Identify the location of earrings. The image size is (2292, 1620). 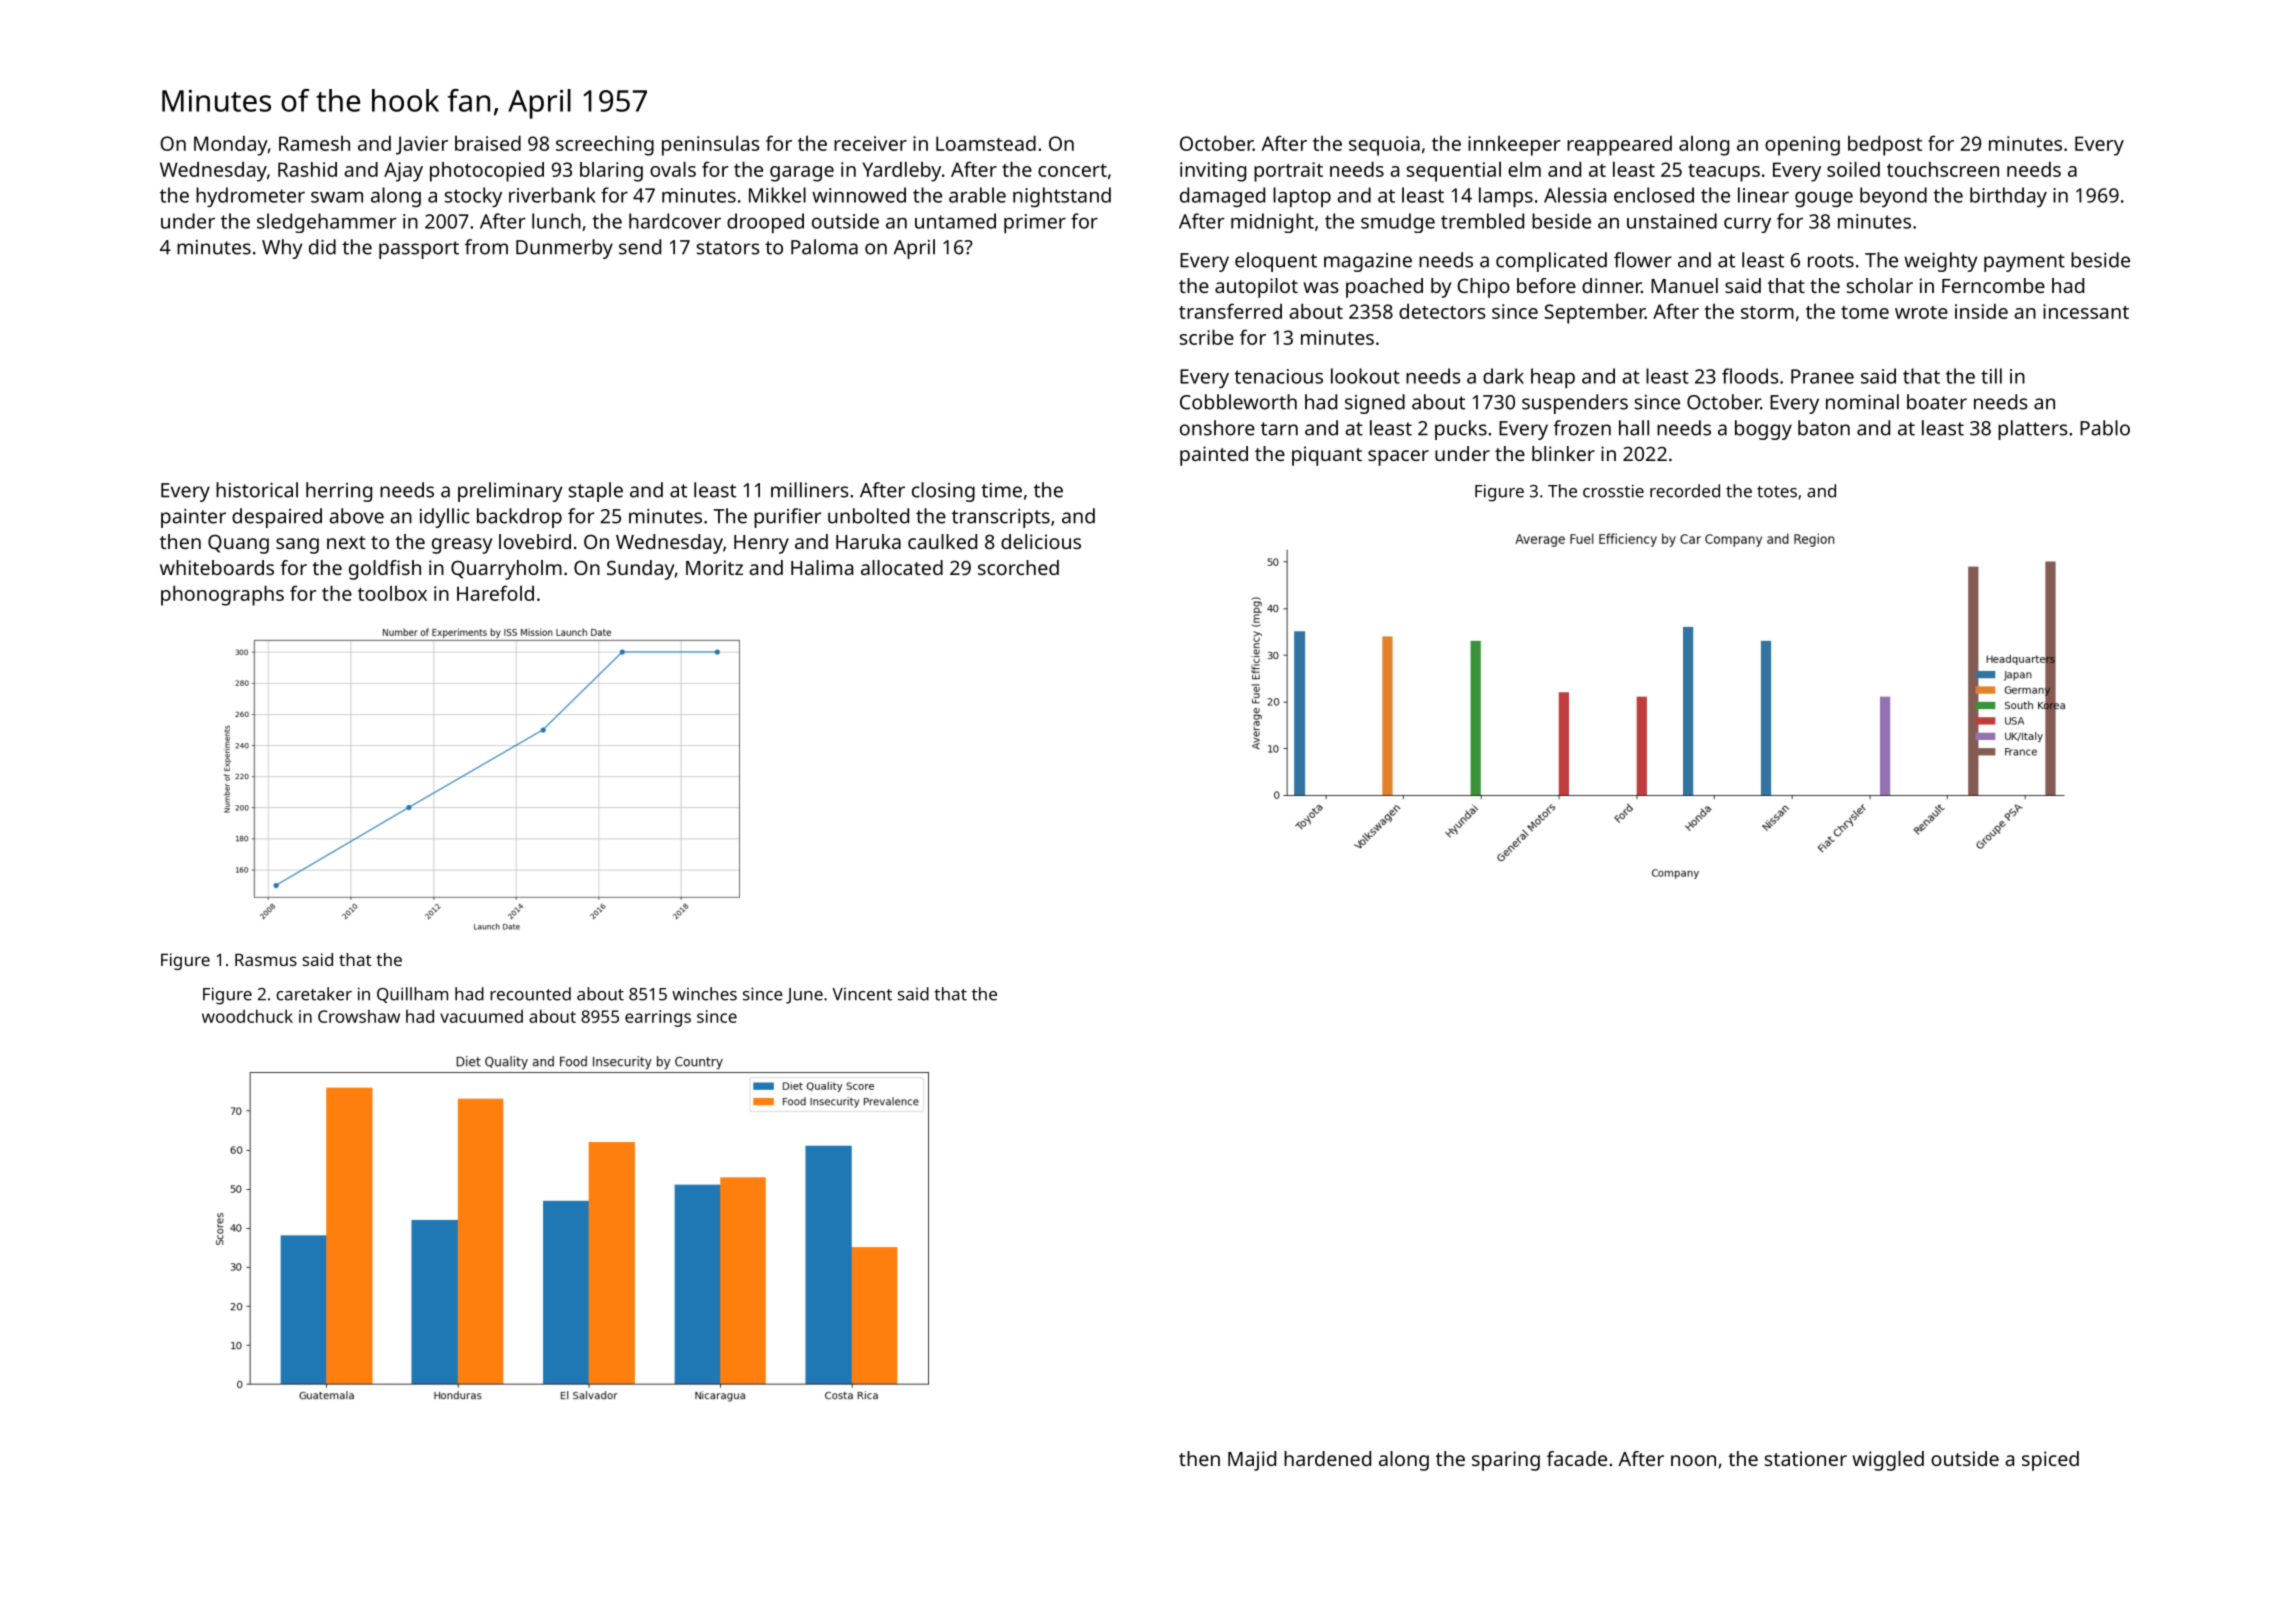
(658, 1018).
